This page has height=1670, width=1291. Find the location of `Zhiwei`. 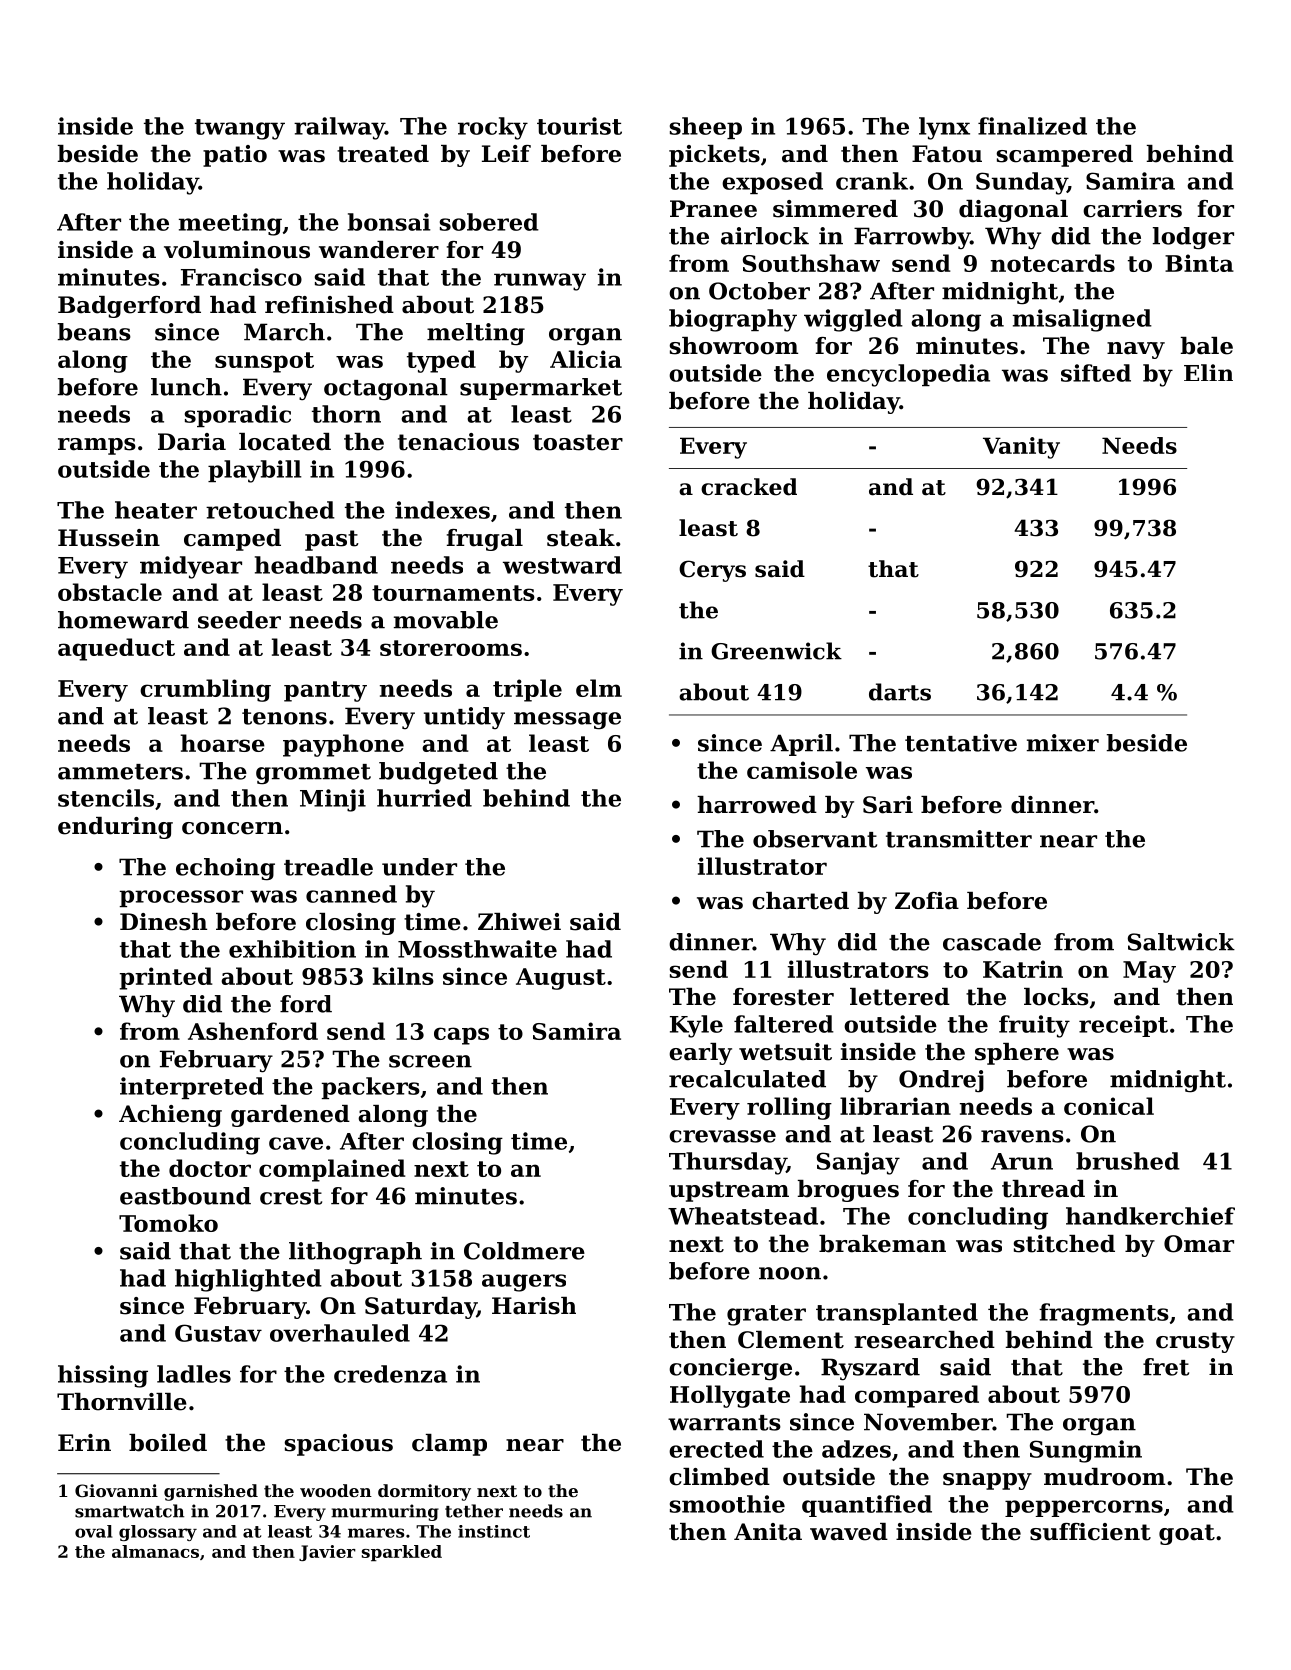

Zhiwei is located at coordinates (519, 922).
